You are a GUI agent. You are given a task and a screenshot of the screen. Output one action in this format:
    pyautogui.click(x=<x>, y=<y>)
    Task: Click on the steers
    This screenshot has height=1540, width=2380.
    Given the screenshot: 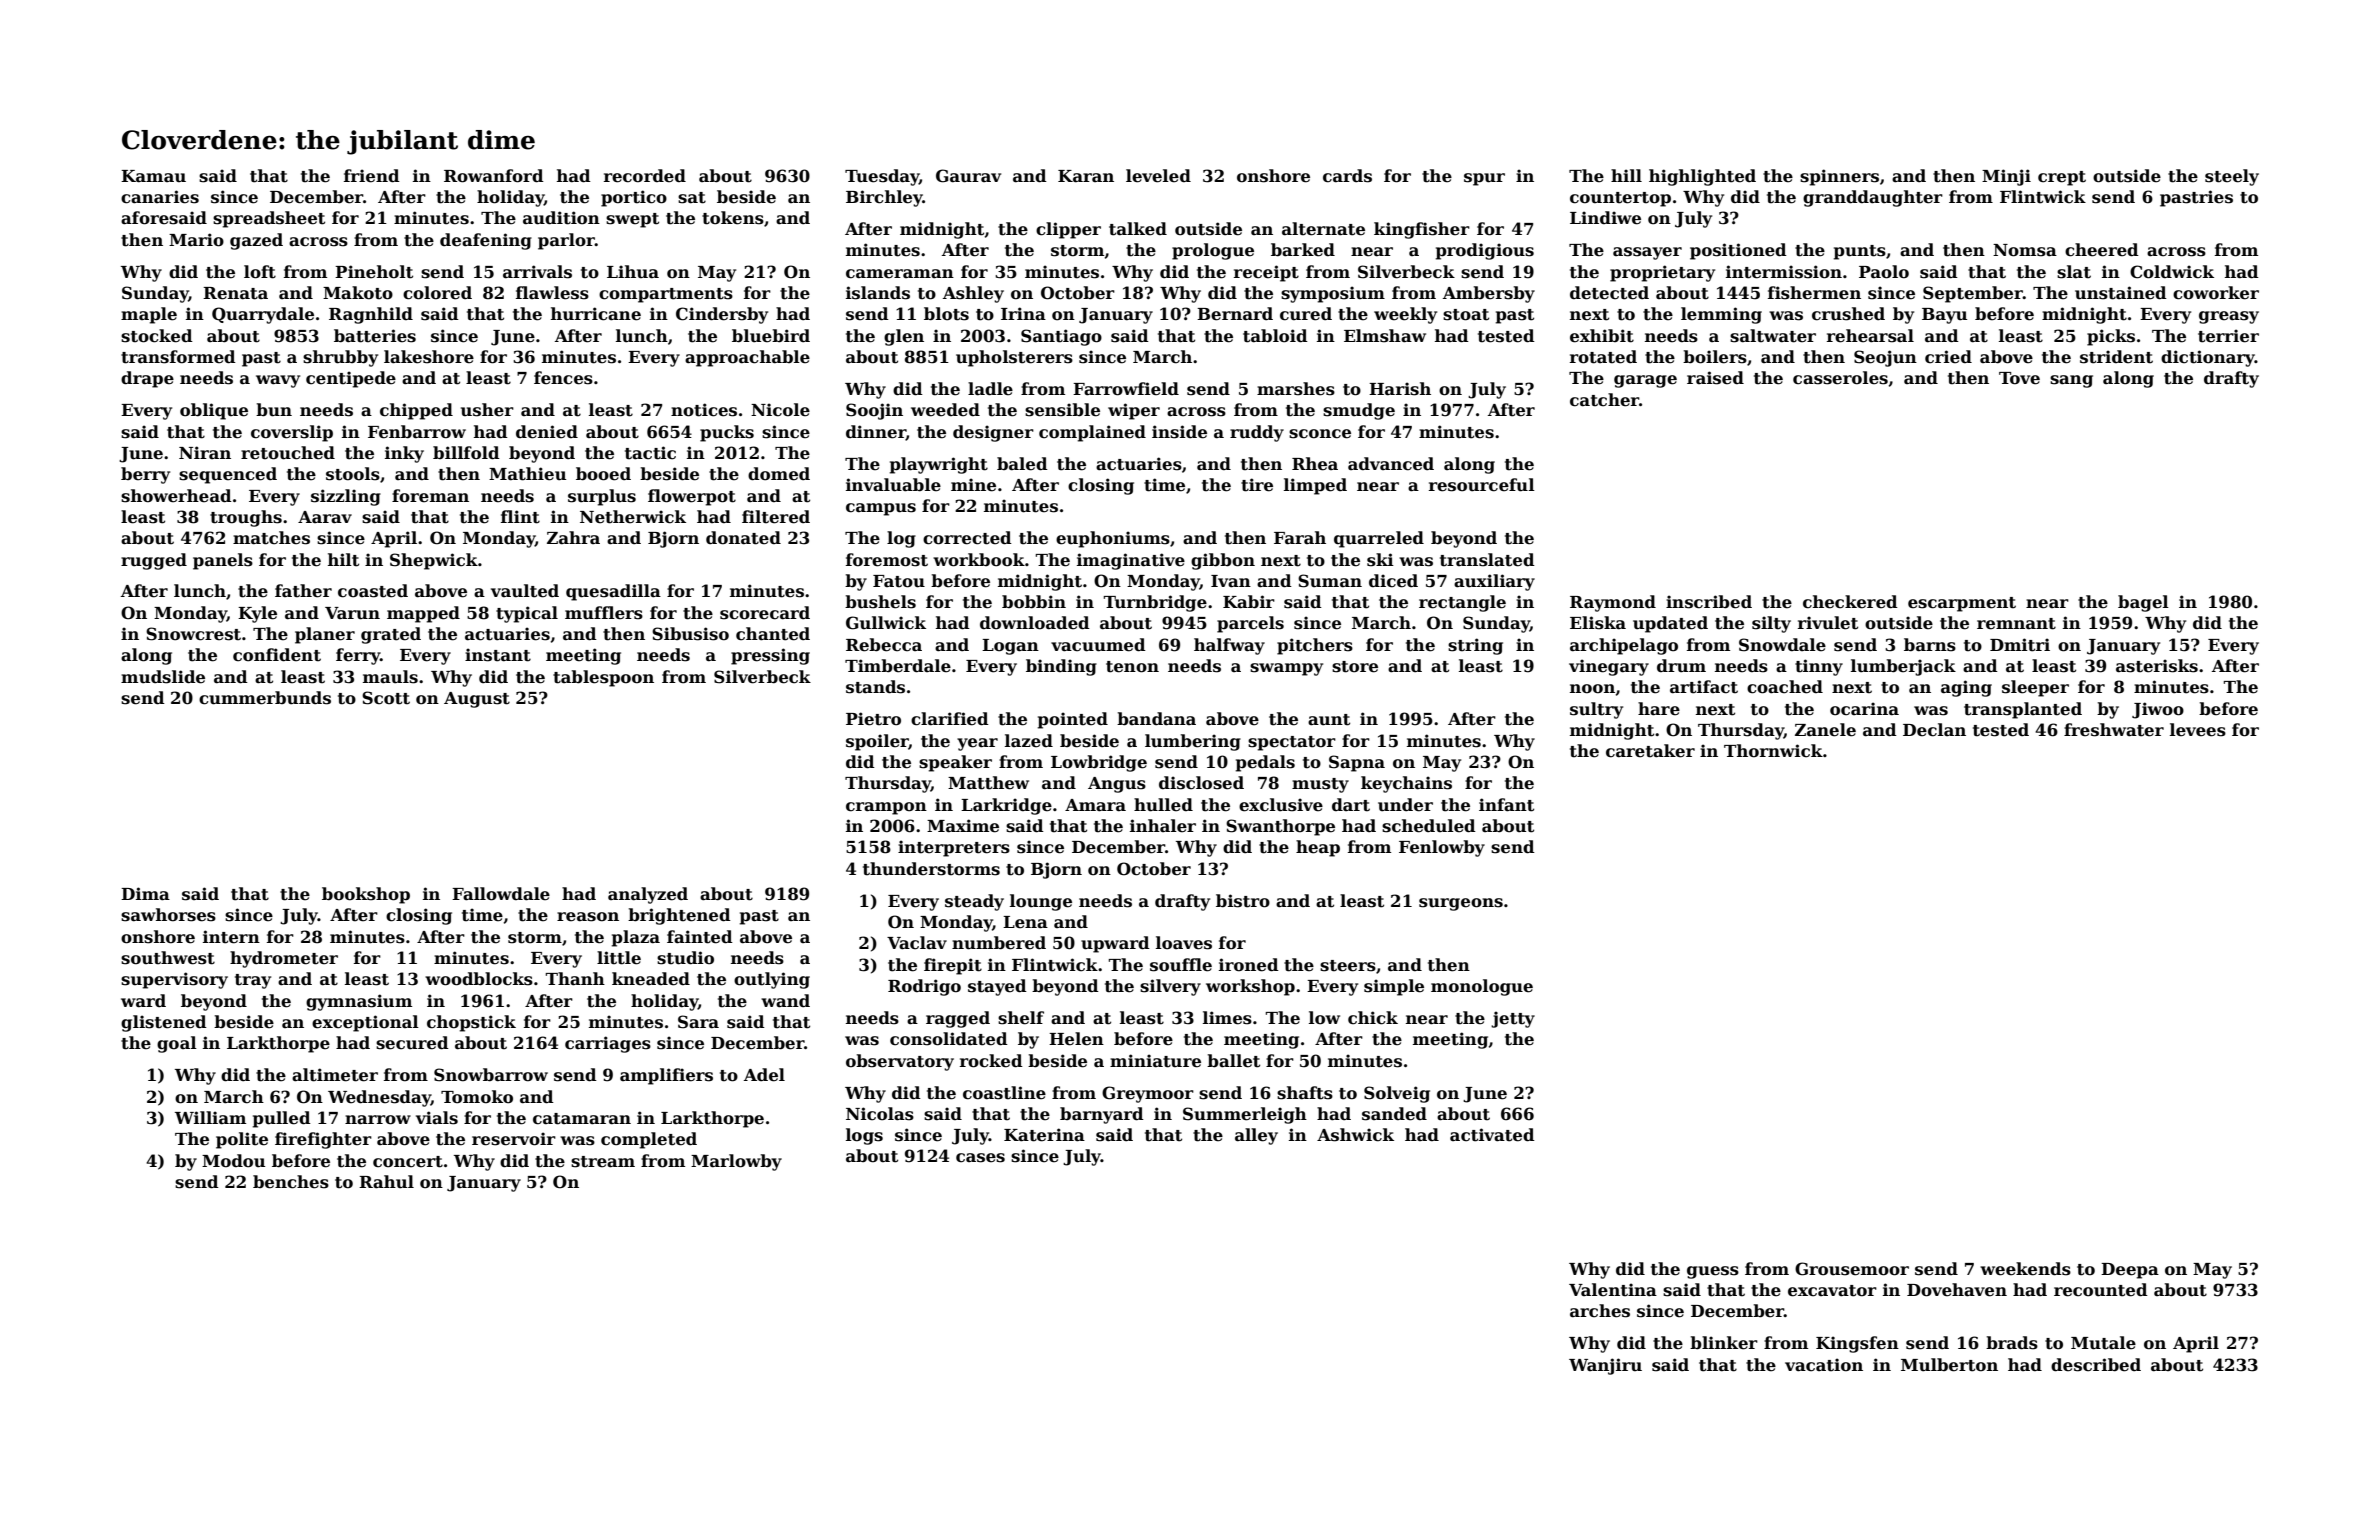 What is the action you would take?
    pyautogui.click(x=1348, y=966)
